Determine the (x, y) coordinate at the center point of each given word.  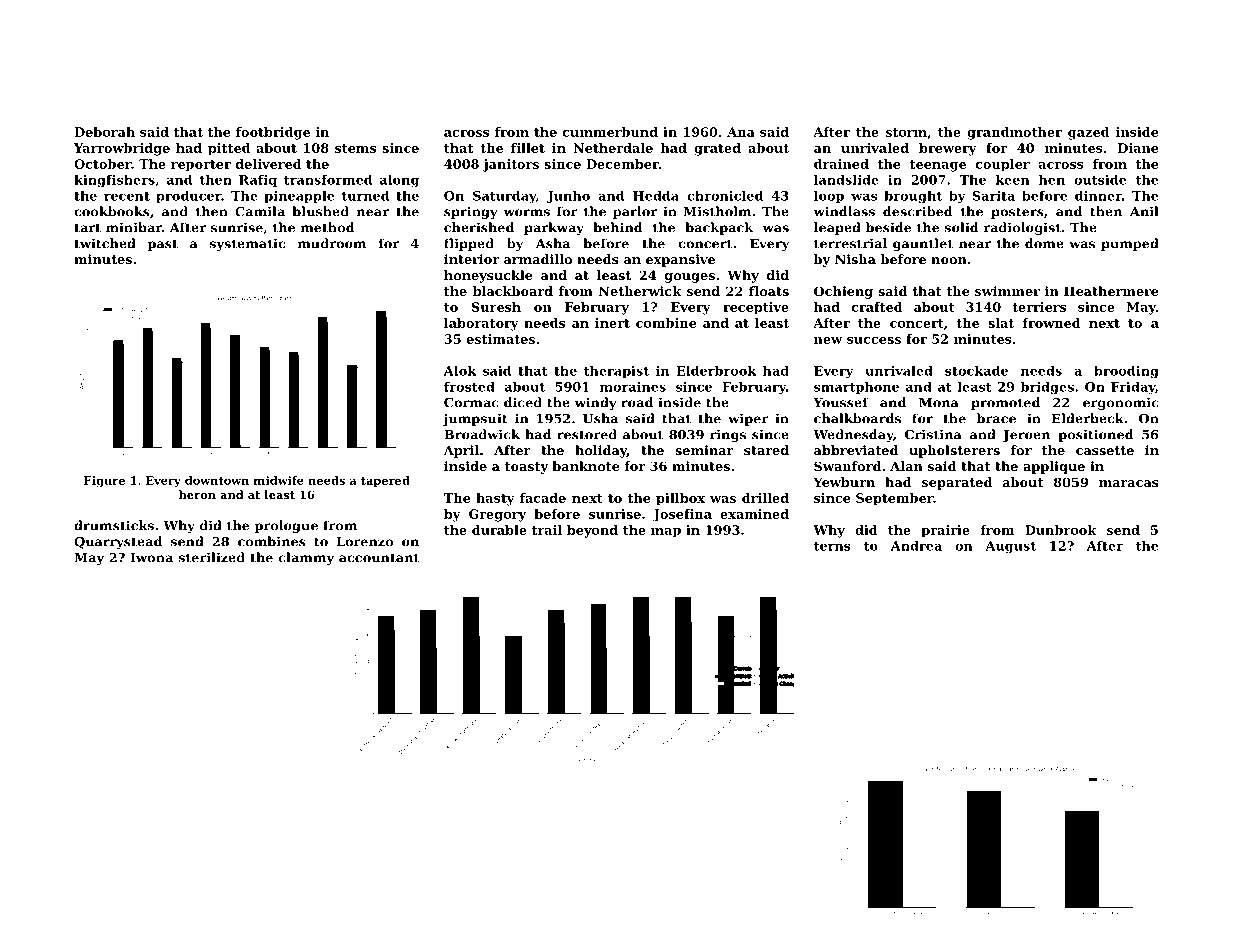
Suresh (496, 307)
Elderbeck (1088, 418)
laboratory (481, 324)
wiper (748, 419)
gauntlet (923, 244)
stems (355, 148)
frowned (1051, 323)
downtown (217, 480)
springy (471, 212)
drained (841, 164)
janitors (511, 165)
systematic (247, 244)
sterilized (212, 557)
